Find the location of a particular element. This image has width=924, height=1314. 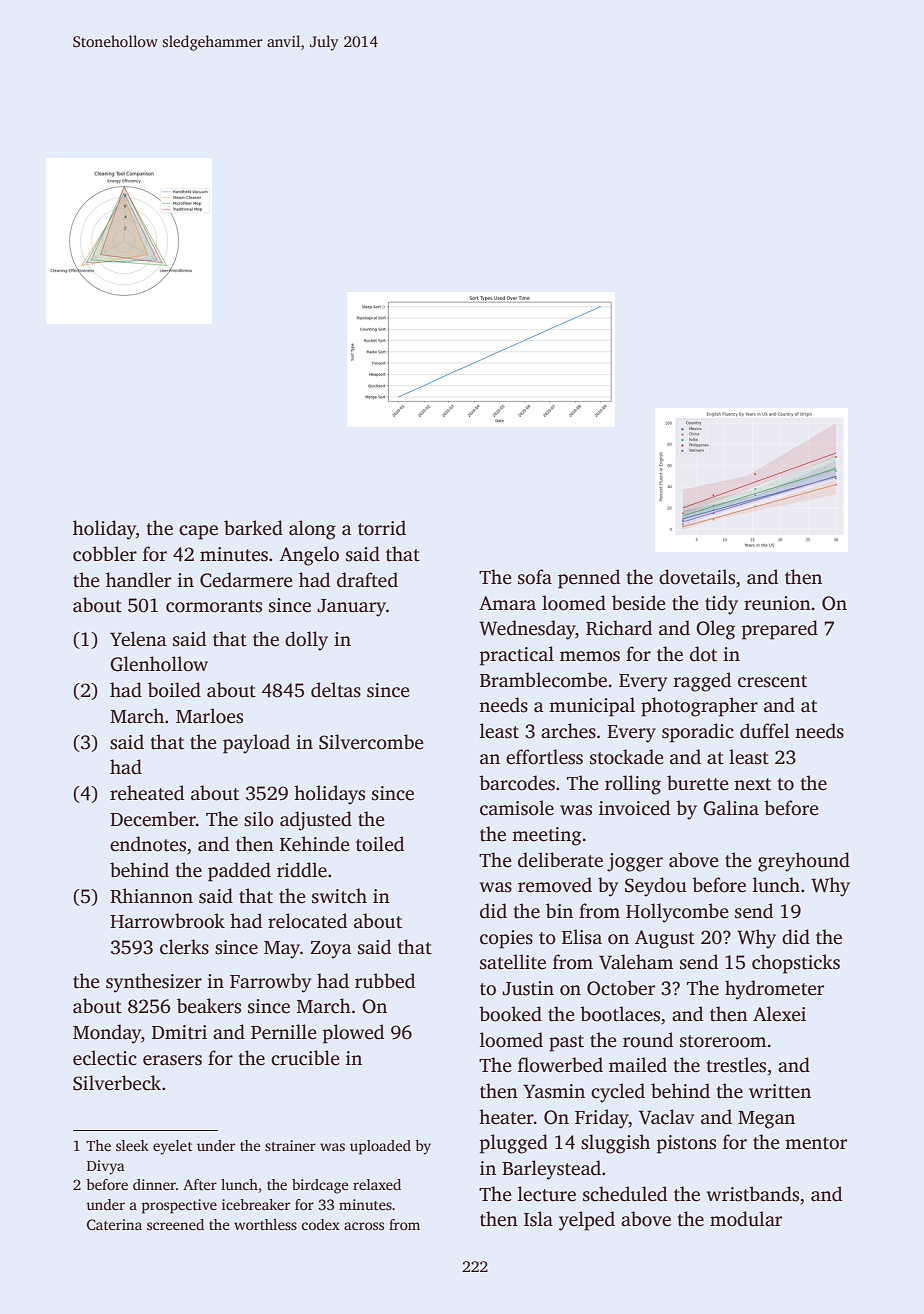

synthesizer is located at coordinates (154, 983).
